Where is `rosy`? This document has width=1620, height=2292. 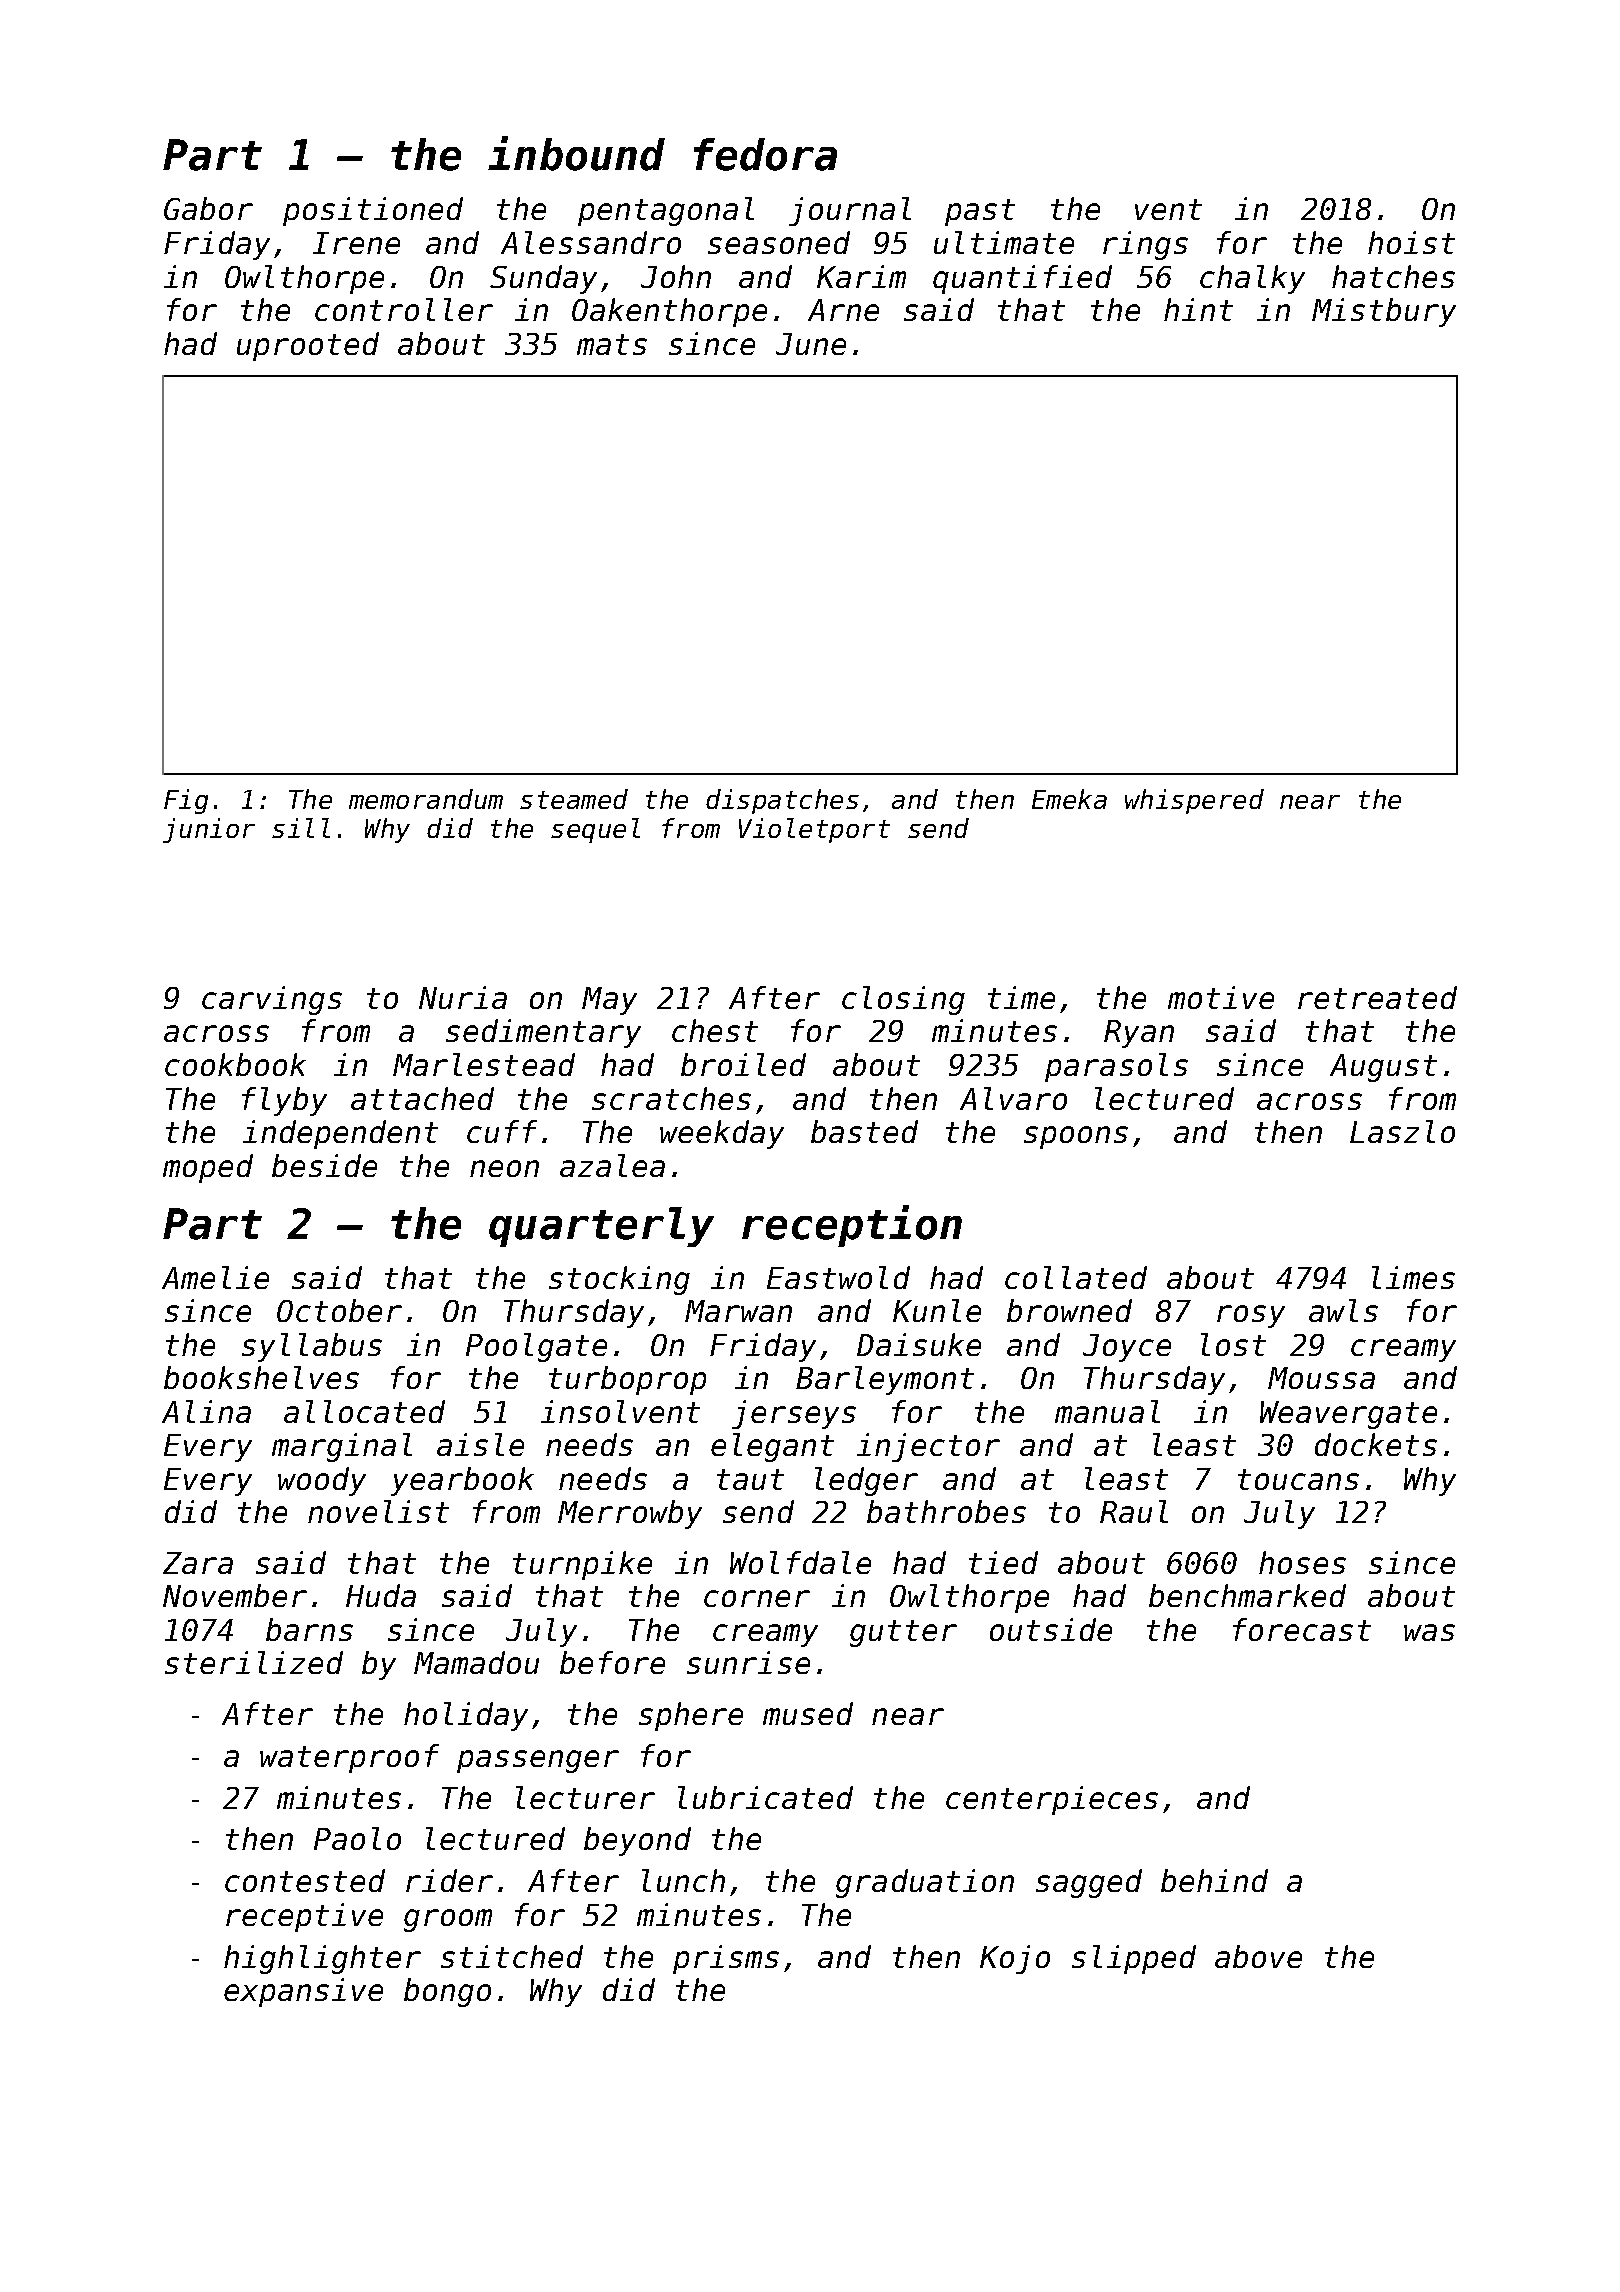
rosy is located at coordinates (1251, 1316).
